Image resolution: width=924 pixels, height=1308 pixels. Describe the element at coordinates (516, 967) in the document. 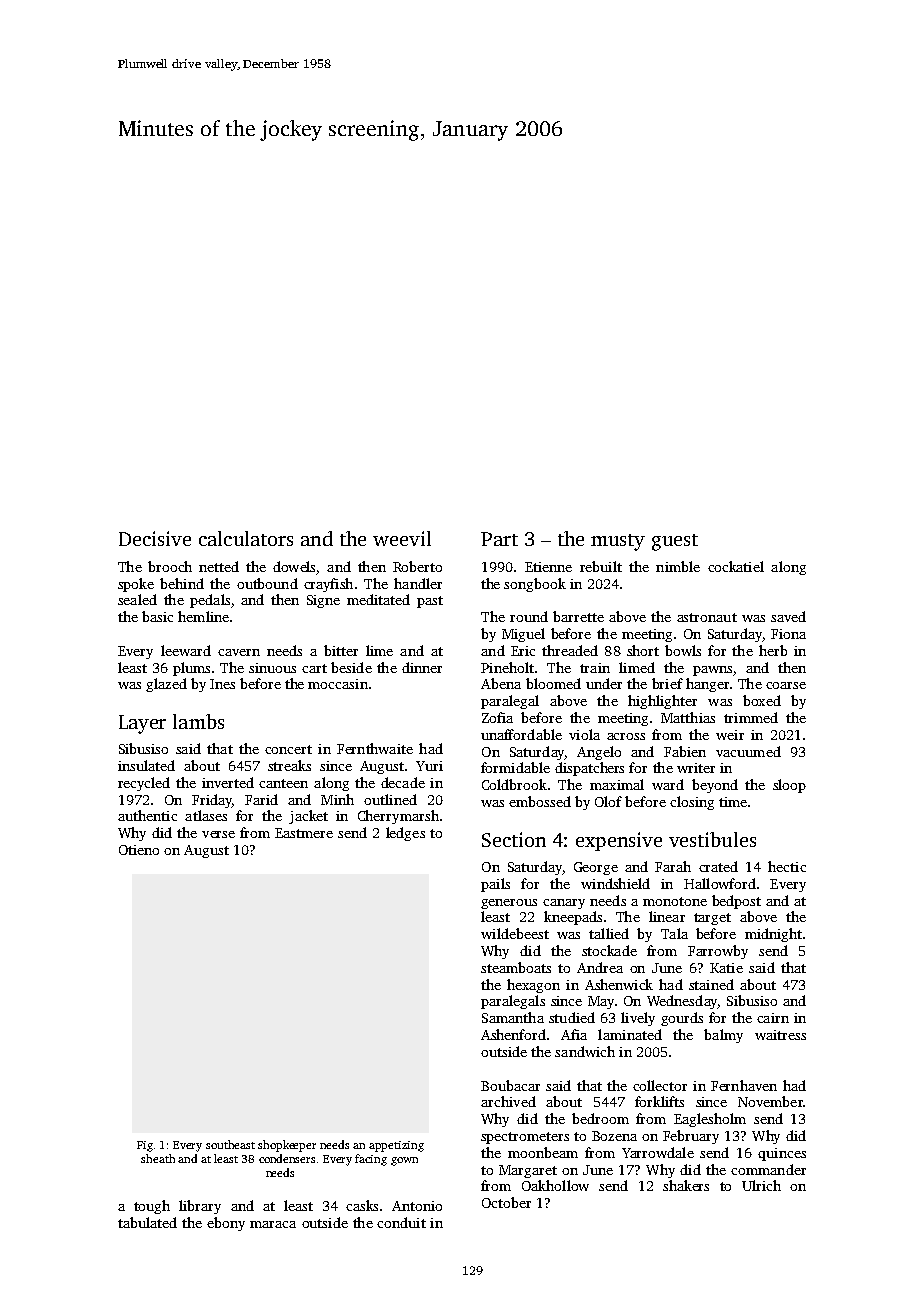

I see `steamboats` at that location.
